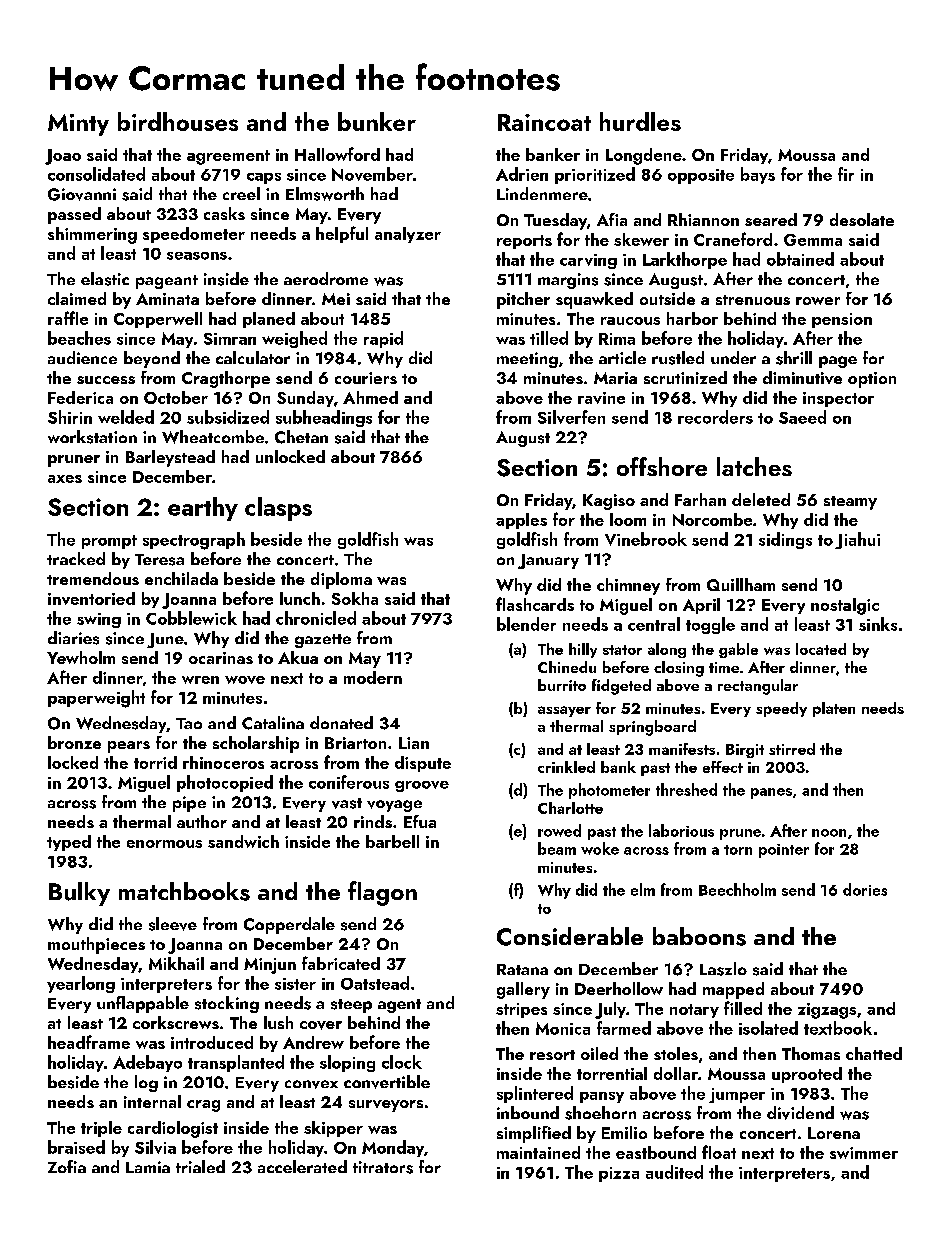  What do you see at coordinates (65, 479) in the document?
I see `axes` at bounding box center [65, 479].
